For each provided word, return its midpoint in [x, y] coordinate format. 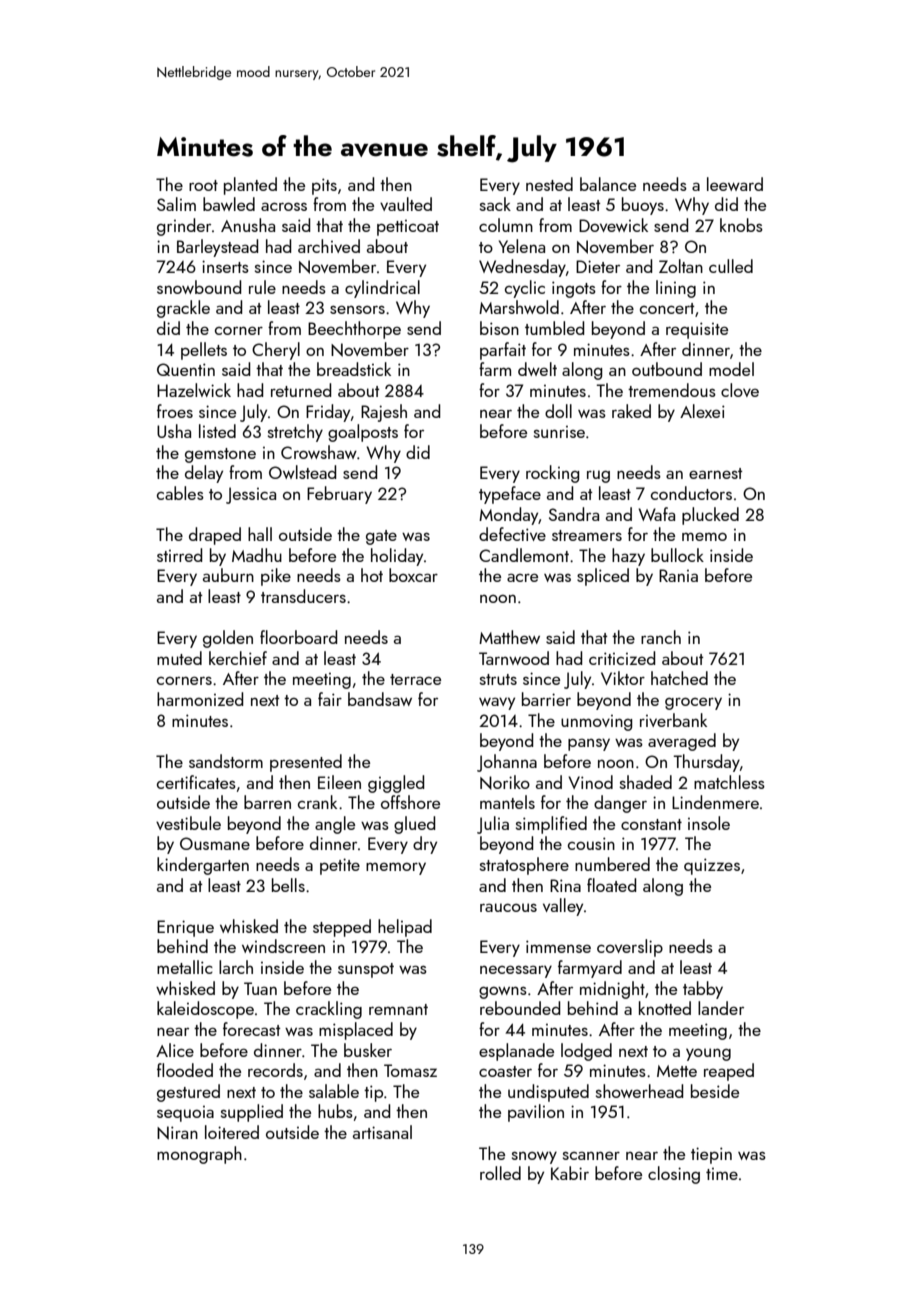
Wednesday [522, 268]
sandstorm [226, 761]
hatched [679, 678]
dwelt [537, 369]
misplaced [356, 1031]
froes [175, 411]
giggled [396, 784]
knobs [741, 225]
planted [250, 186]
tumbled [554, 328]
